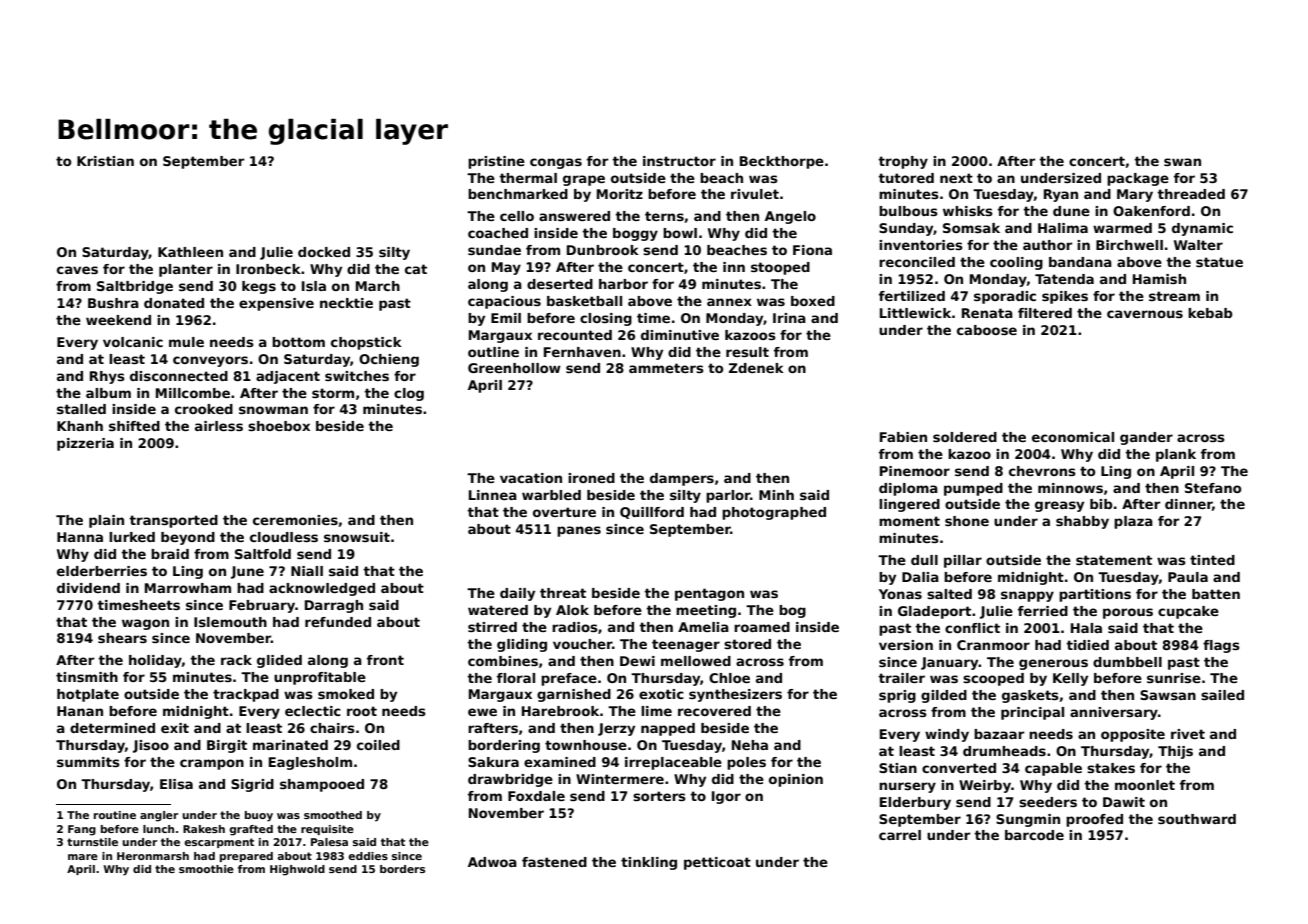  Describe the element at coordinates (1191, 194) in the screenshot. I see `threaded` at that location.
